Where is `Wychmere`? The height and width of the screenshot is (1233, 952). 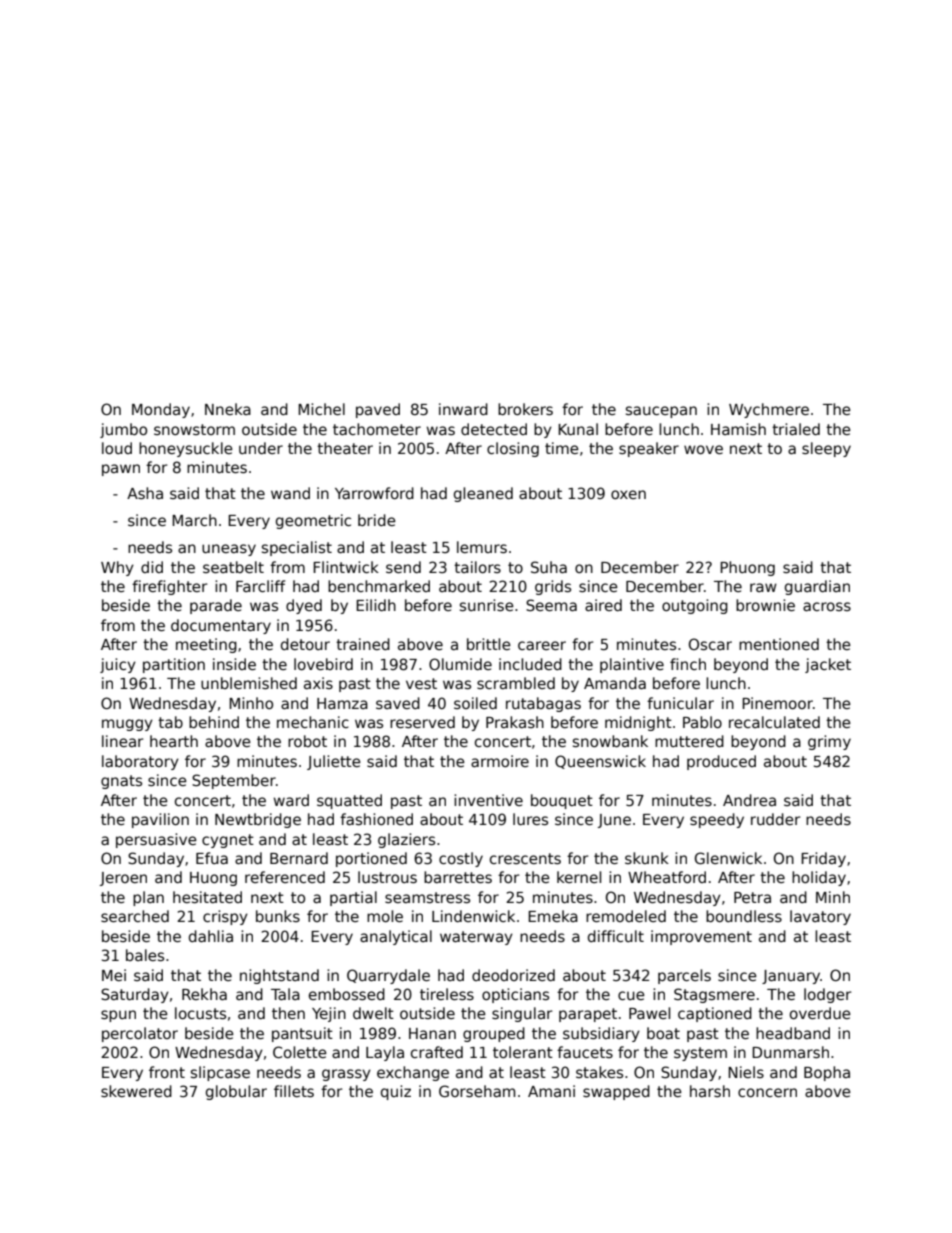 Wychmere is located at coordinates (769, 410).
